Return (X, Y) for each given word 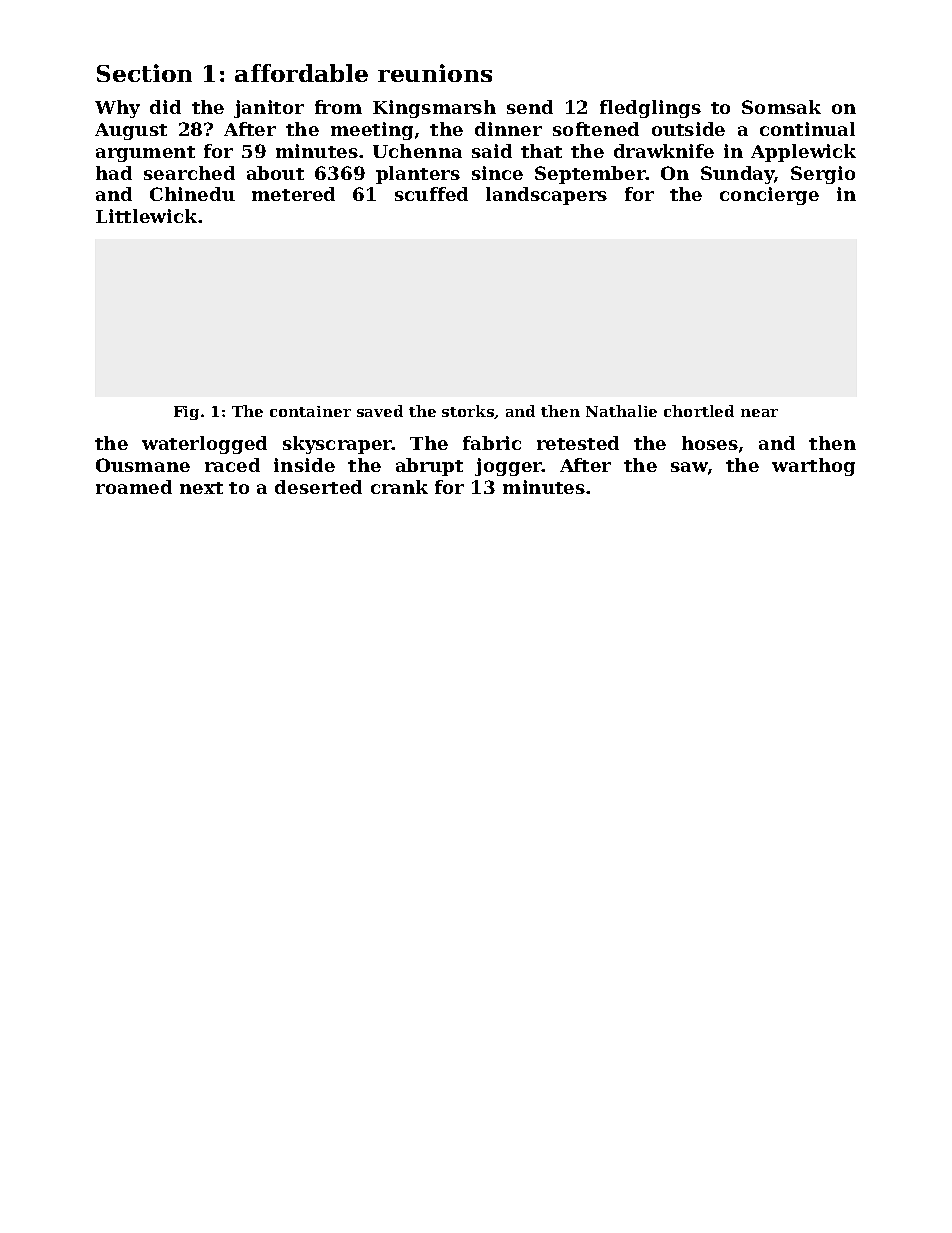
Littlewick (146, 216)
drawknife (664, 151)
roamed (134, 487)
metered (293, 194)
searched (189, 173)
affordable (301, 73)
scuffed (431, 194)
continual (807, 129)
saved (380, 411)
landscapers (546, 196)
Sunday (738, 175)
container (310, 411)
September (590, 175)
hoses (710, 443)
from (338, 107)
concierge (769, 196)
